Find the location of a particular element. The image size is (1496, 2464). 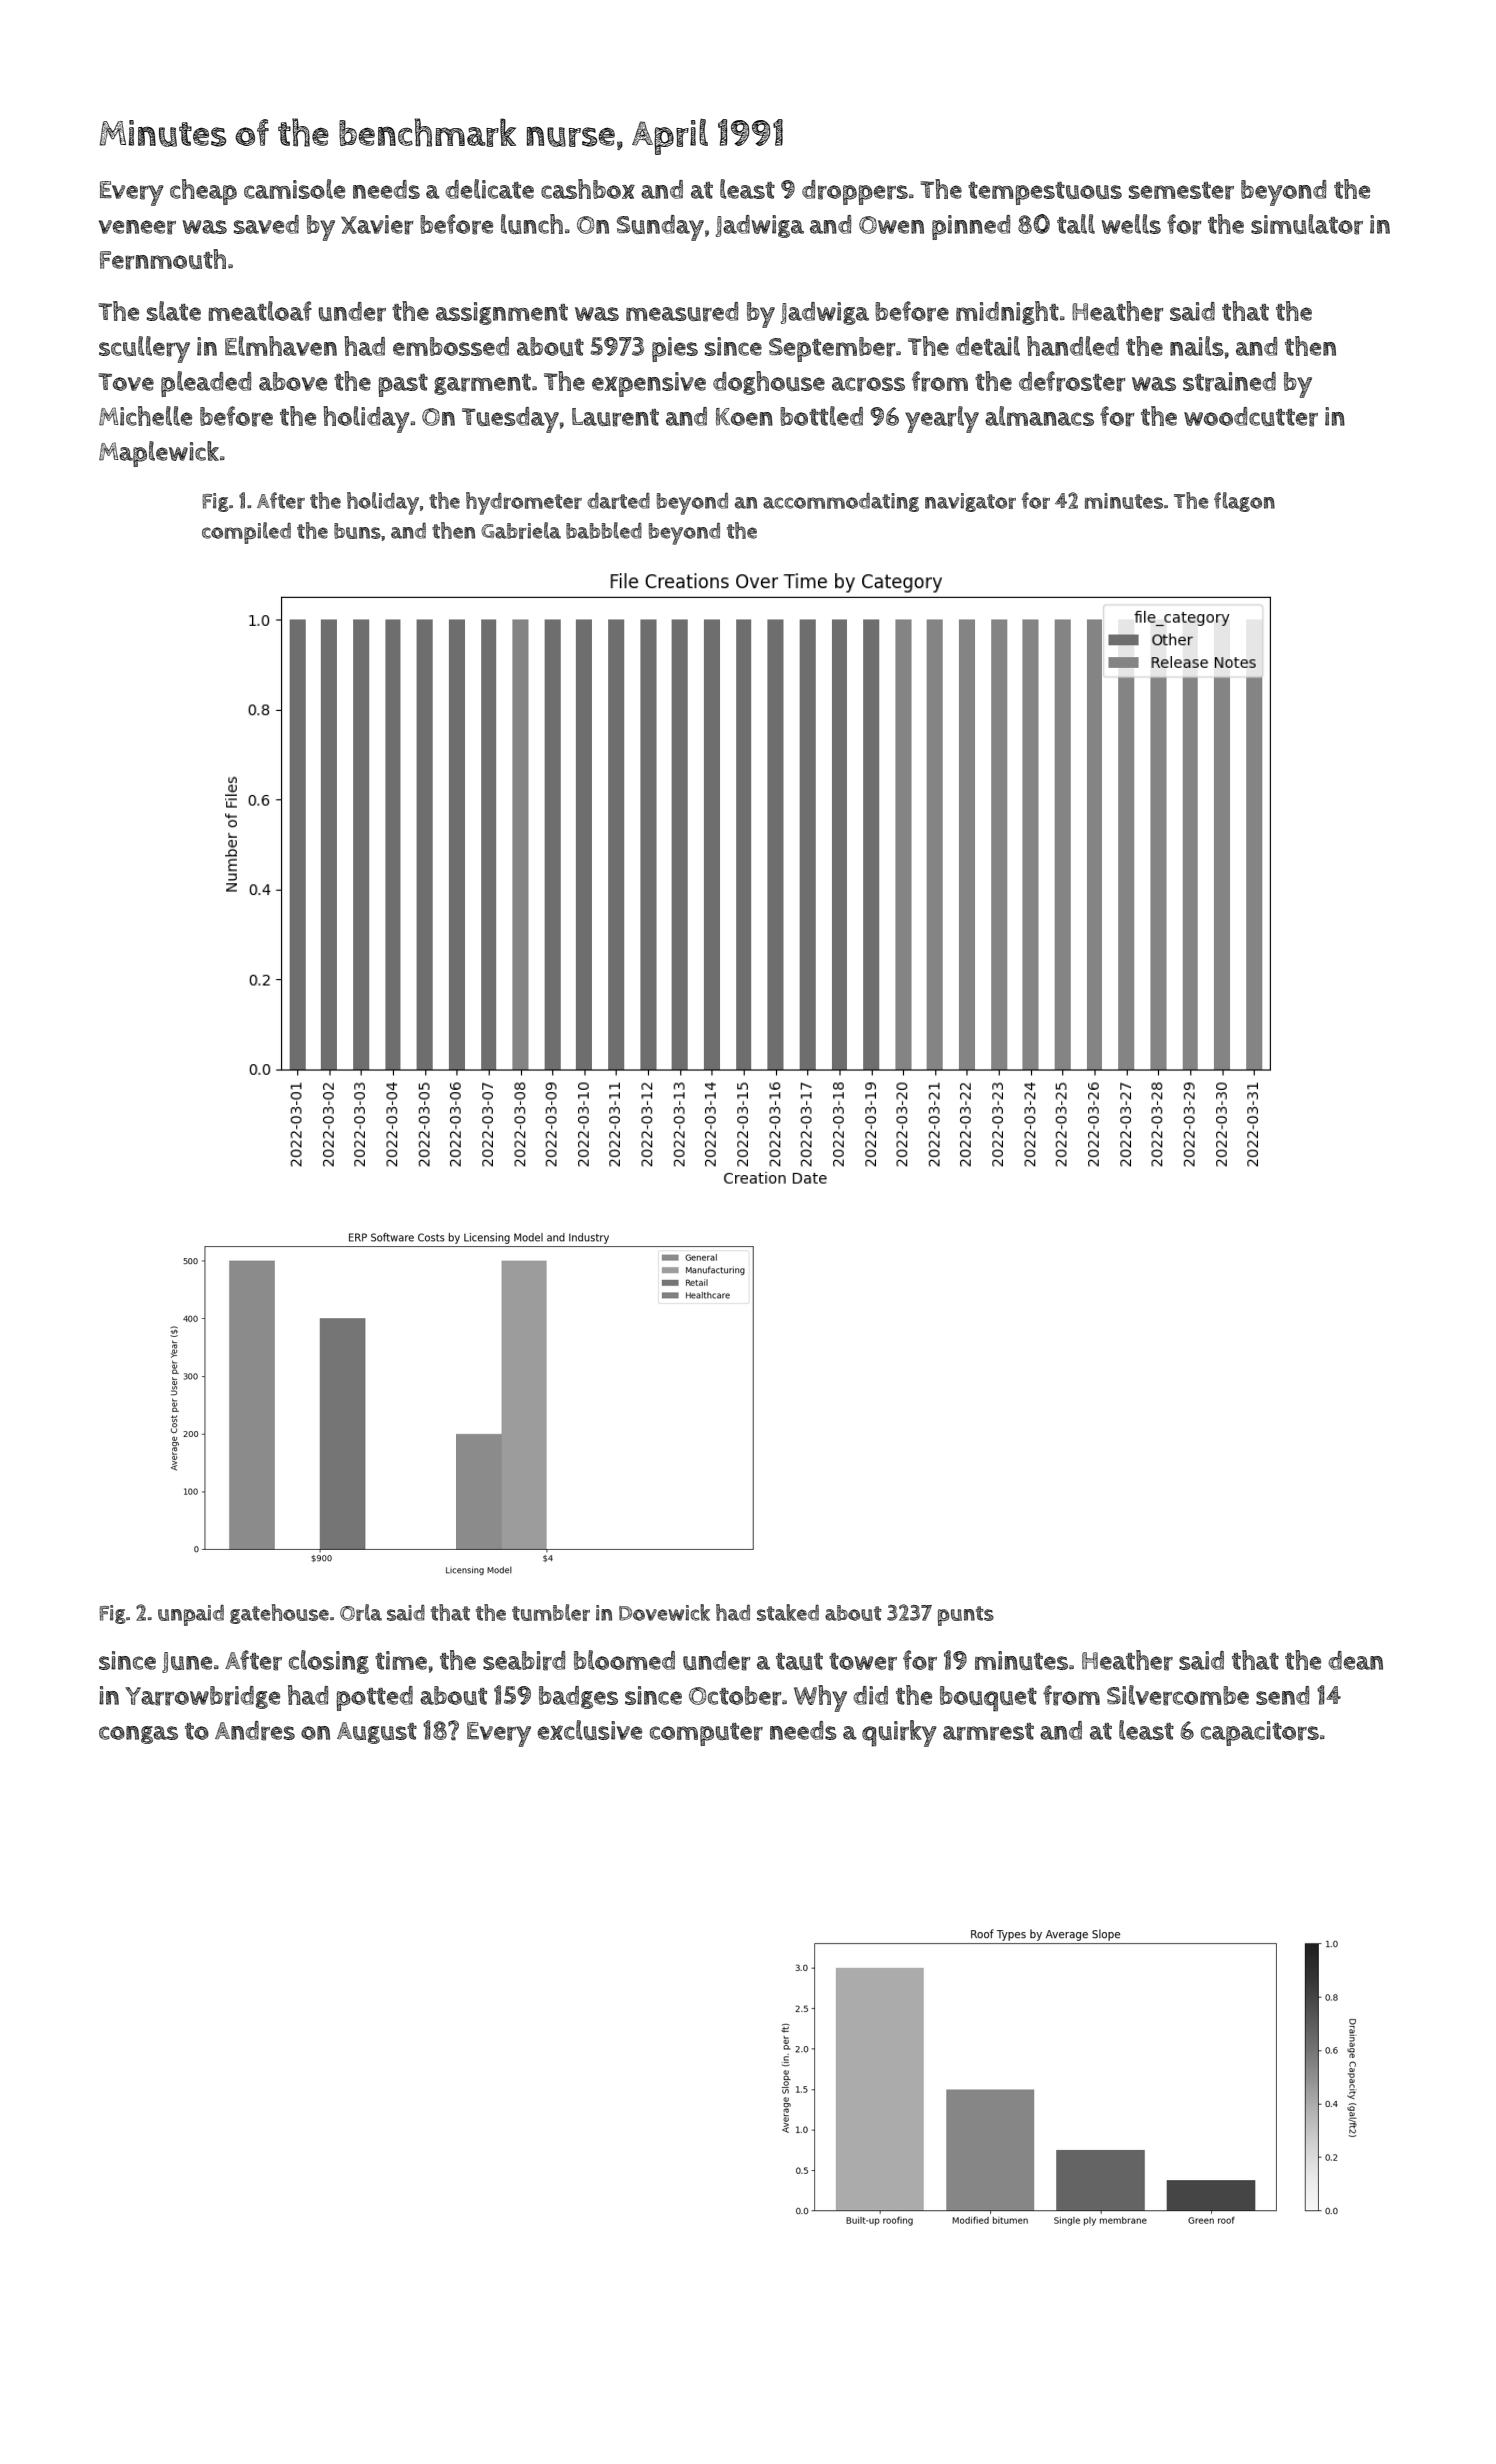

computer is located at coordinates (706, 1734).
